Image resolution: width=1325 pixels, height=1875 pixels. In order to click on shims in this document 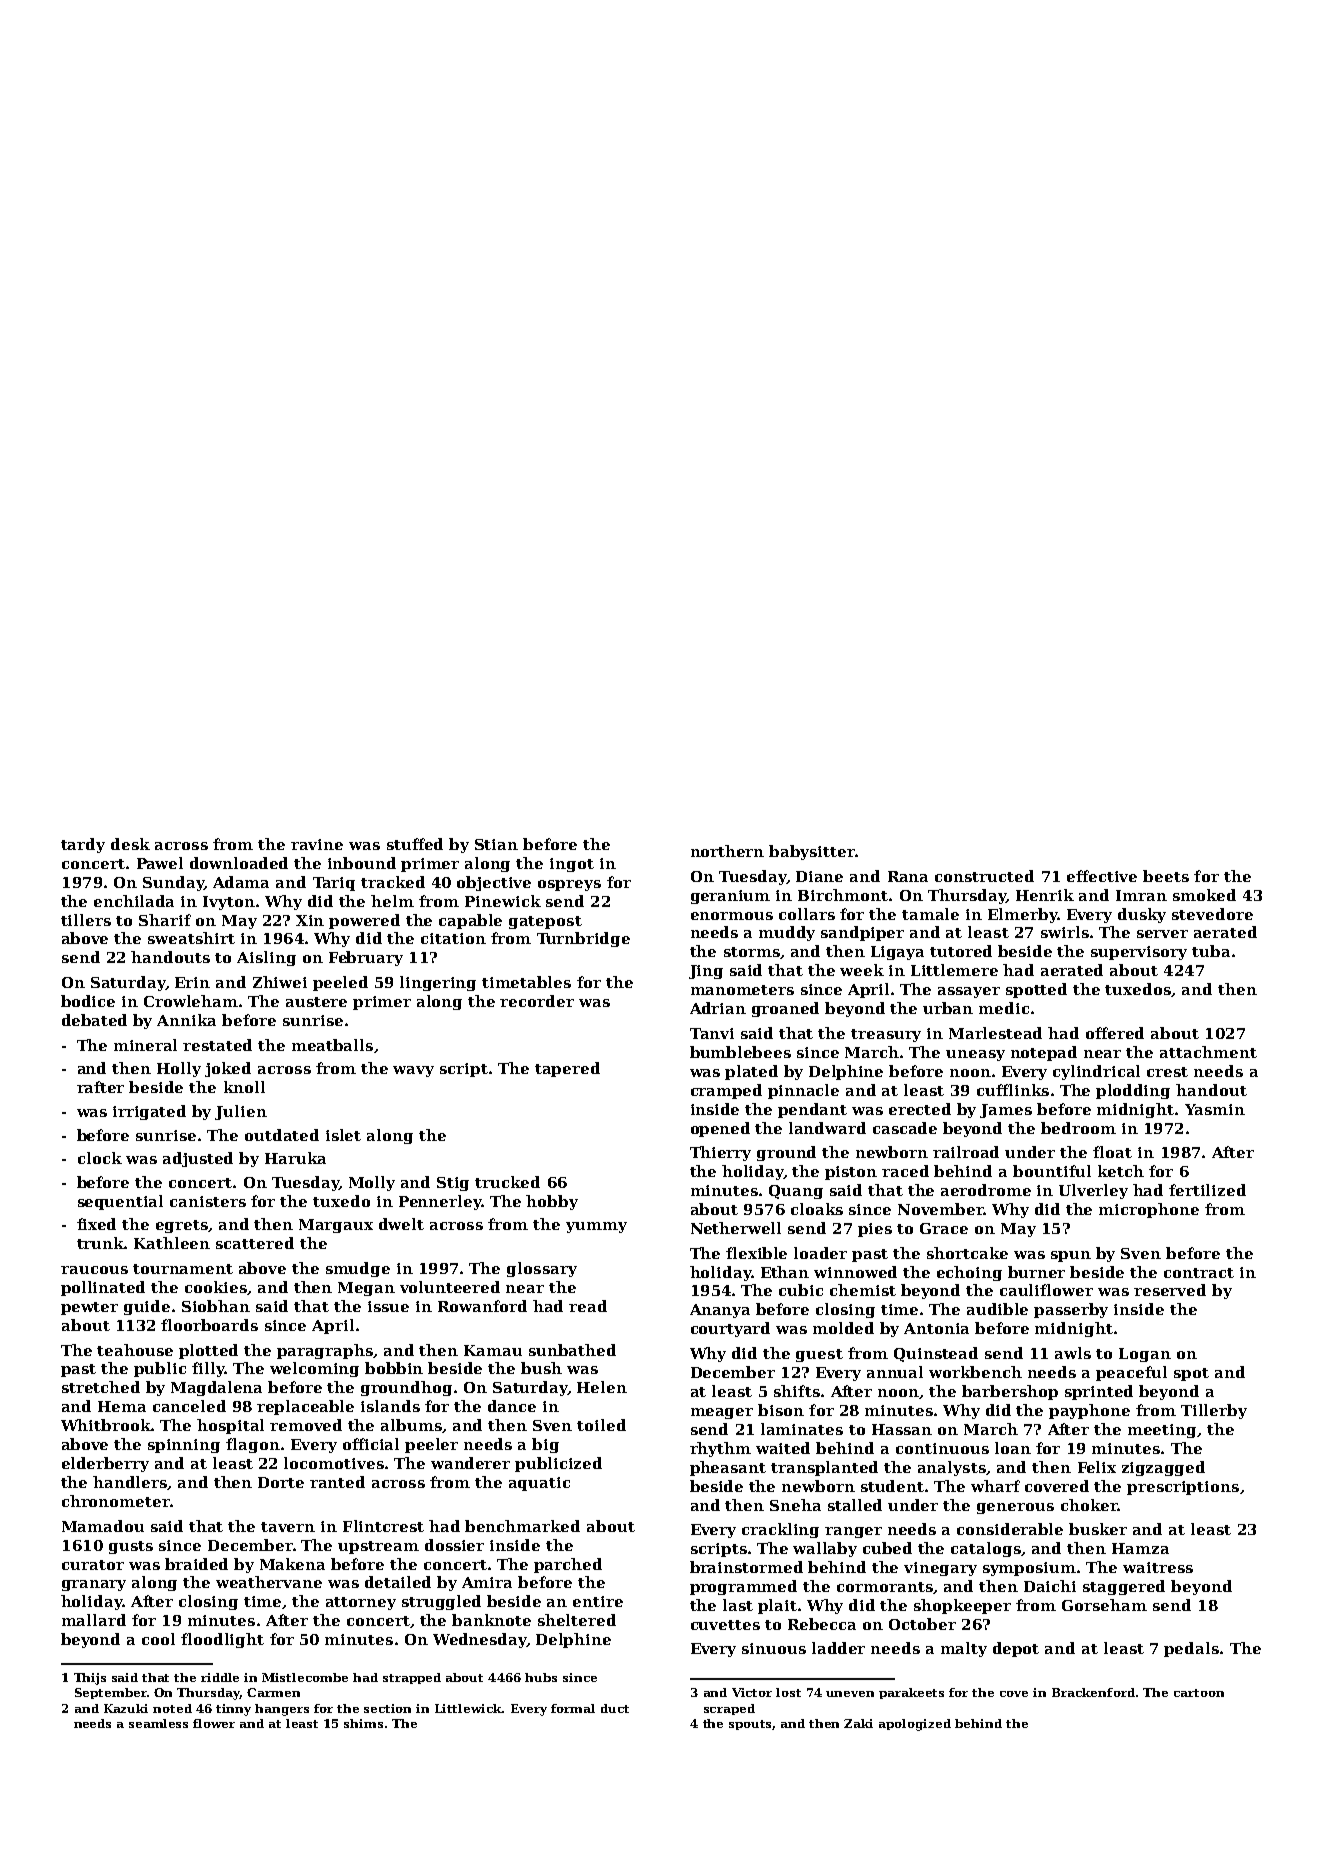, I will do `click(363, 1723)`.
